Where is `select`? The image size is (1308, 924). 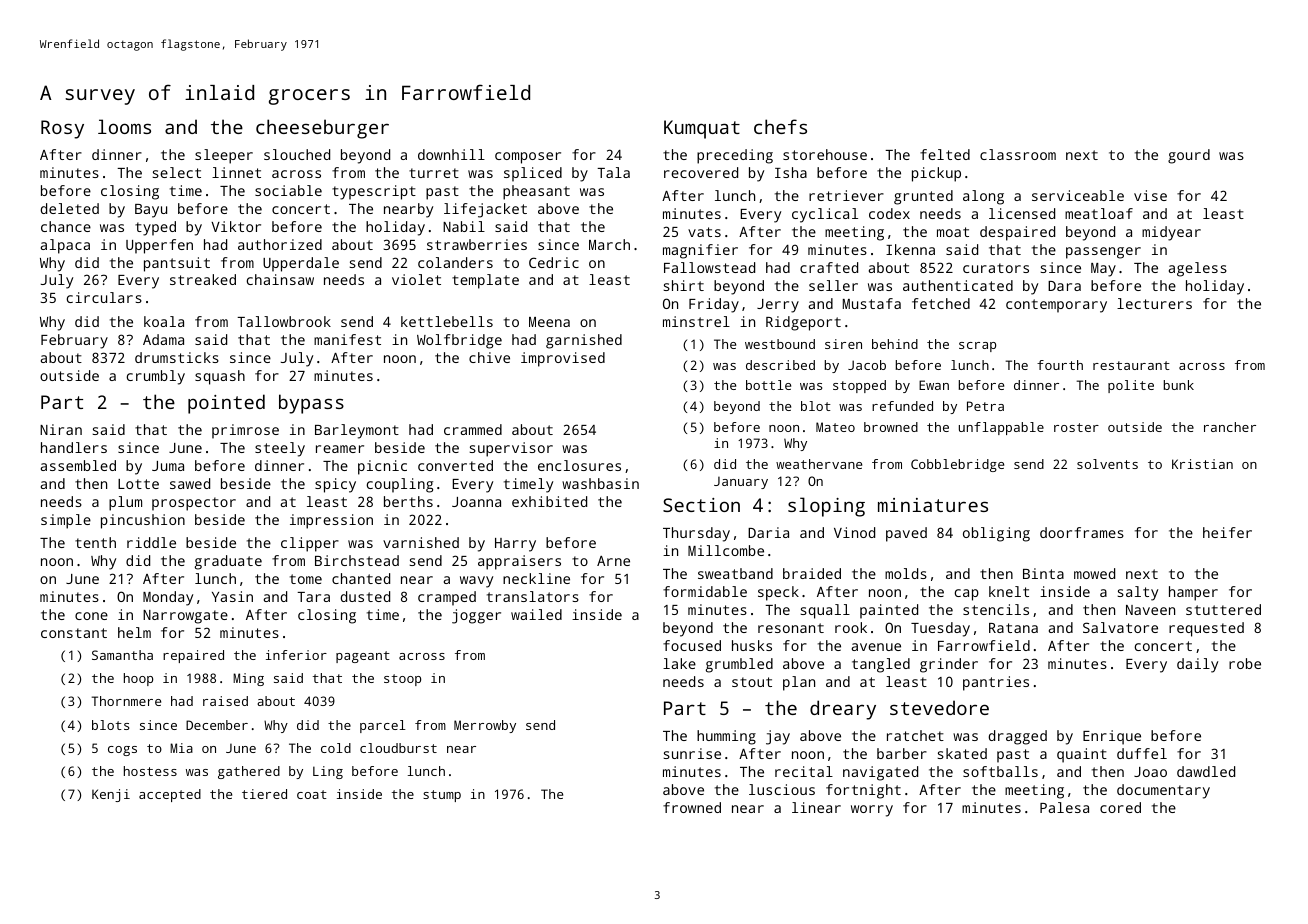
select is located at coordinates (177, 172).
